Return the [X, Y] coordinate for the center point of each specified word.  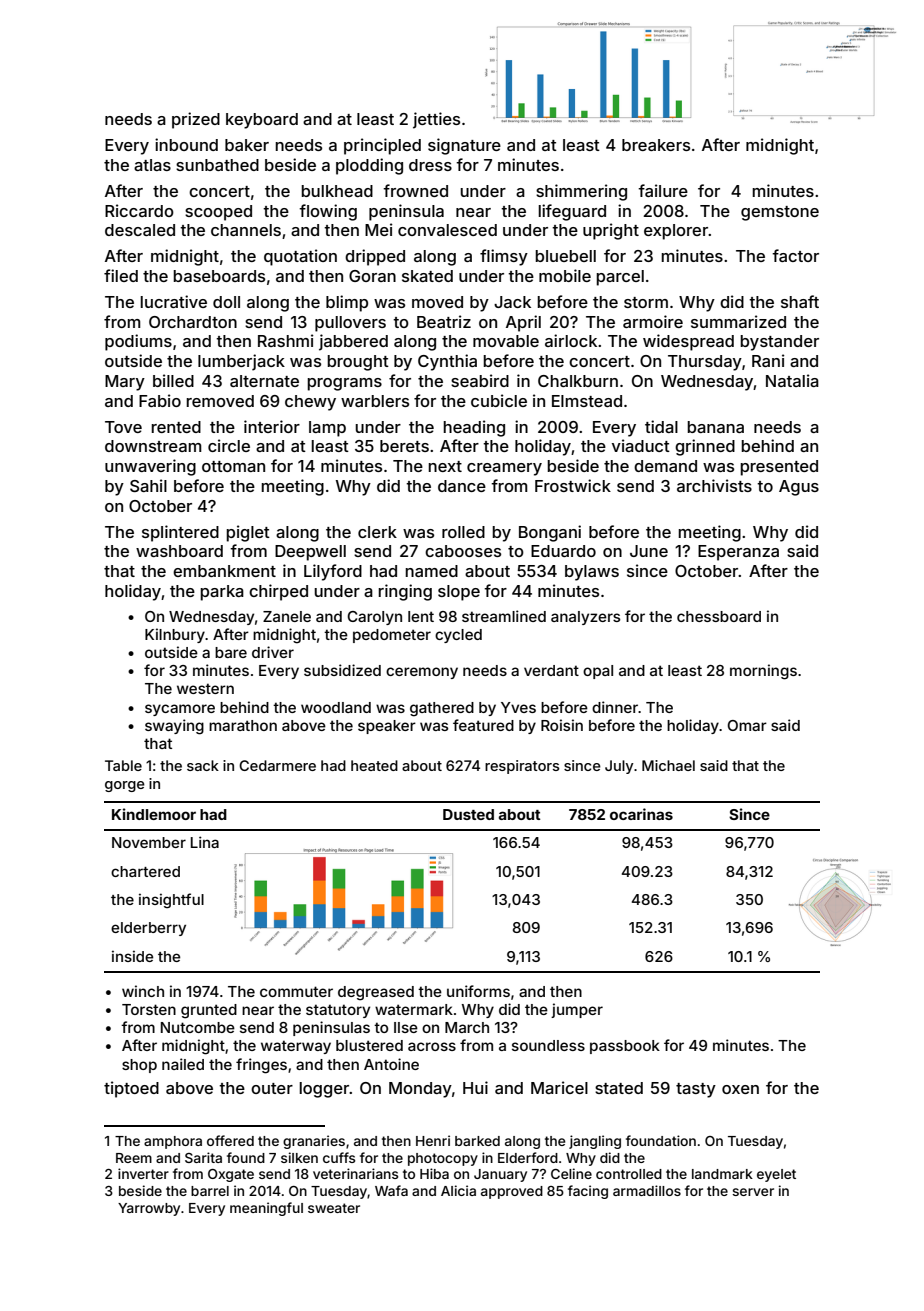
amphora [173, 1142]
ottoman [233, 466]
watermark [414, 1009]
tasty [696, 1090]
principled [382, 146]
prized [196, 120]
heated [374, 765]
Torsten [149, 1009]
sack [203, 765]
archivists [714, 485]
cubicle [499, 400]
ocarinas [641, 814]
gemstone [780, 213]
